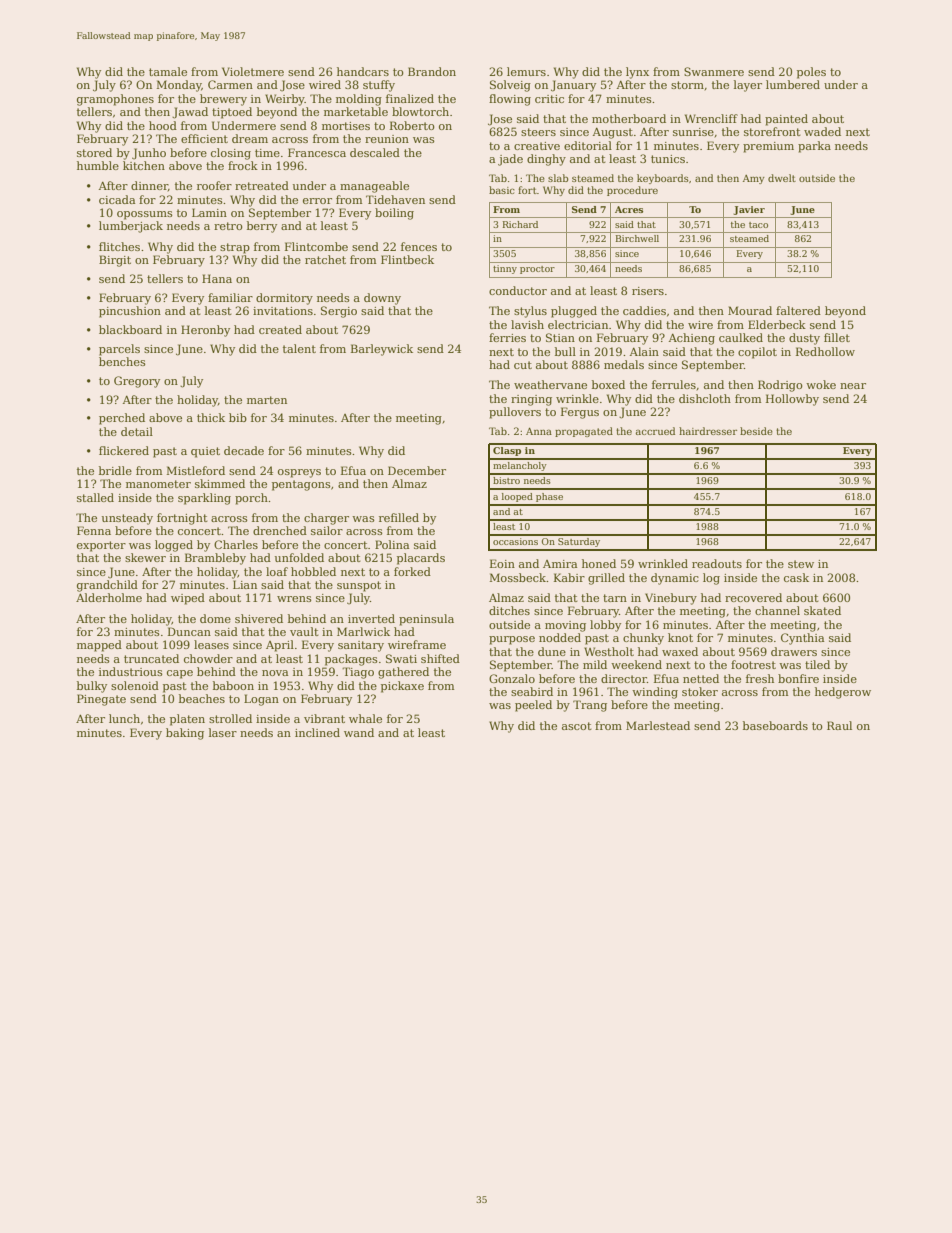 Image resolution: width=952 pixels, height=1233 pixels. What do you see at coordinates (775, 725) in the image?
I see `baseboards` at bounding box center [775, 725].
